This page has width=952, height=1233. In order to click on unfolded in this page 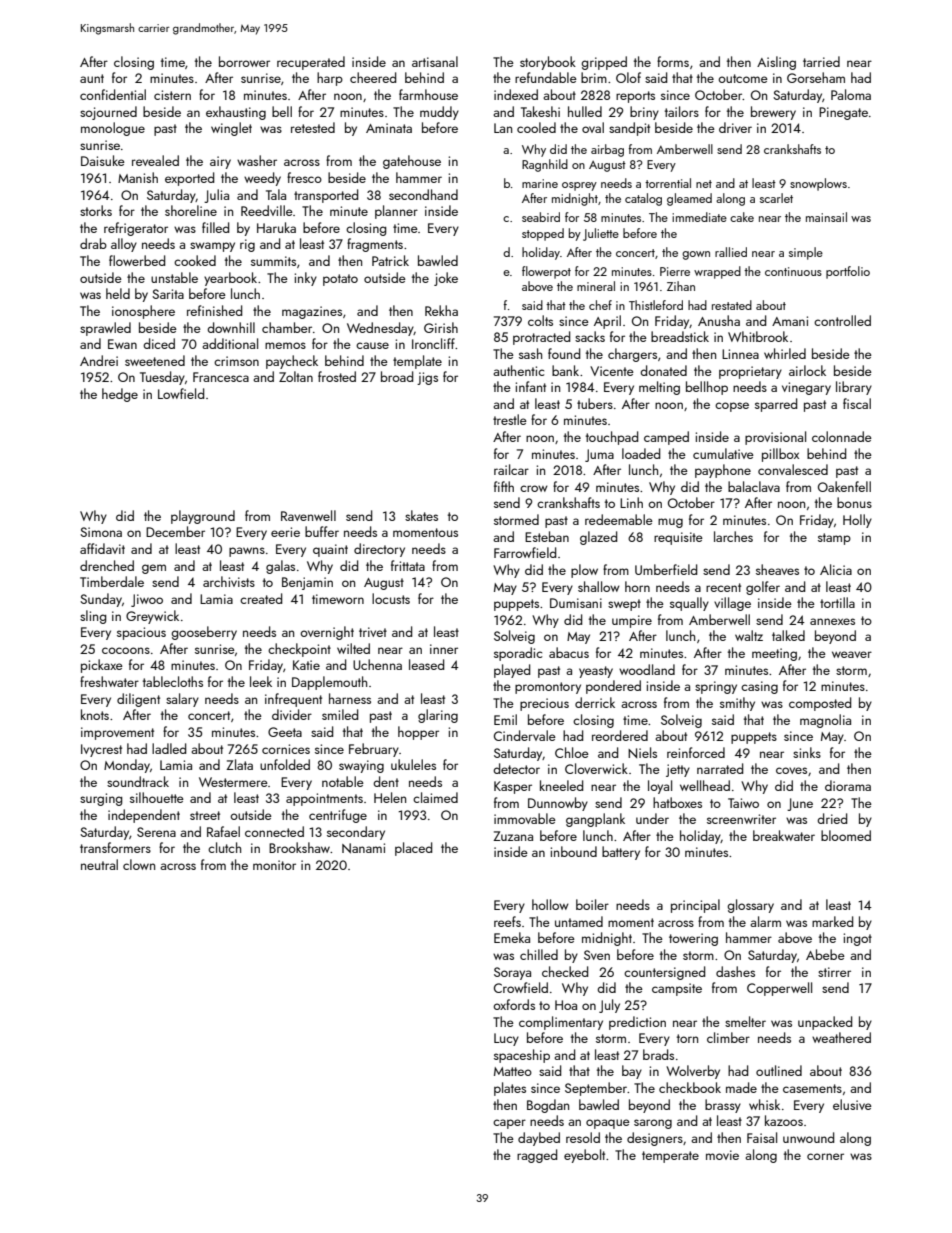, I will do `click(285, 764)`.
